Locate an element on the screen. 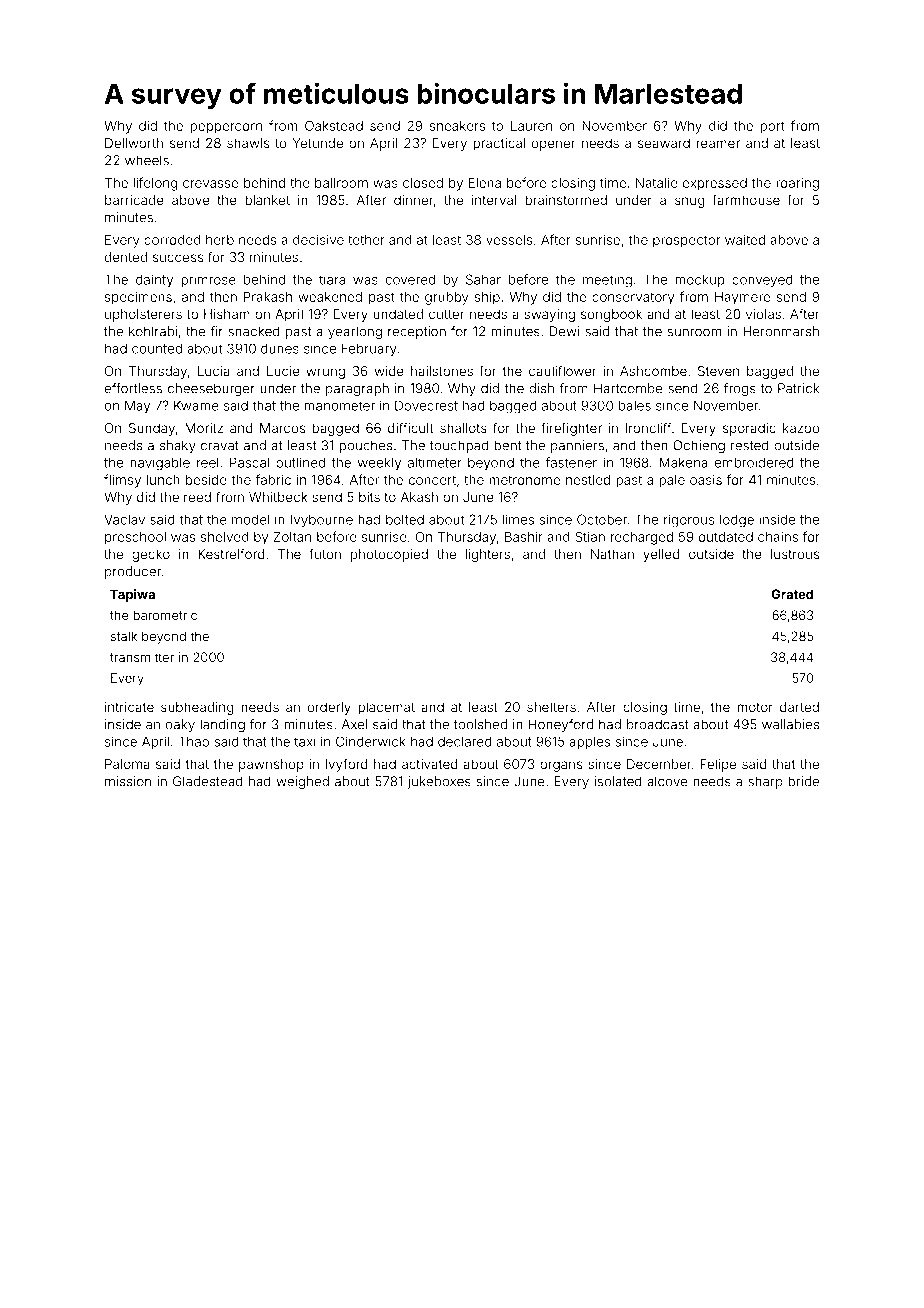 This screenshot has height=1308, width=924. mission is located at coordinates (128, 781).
